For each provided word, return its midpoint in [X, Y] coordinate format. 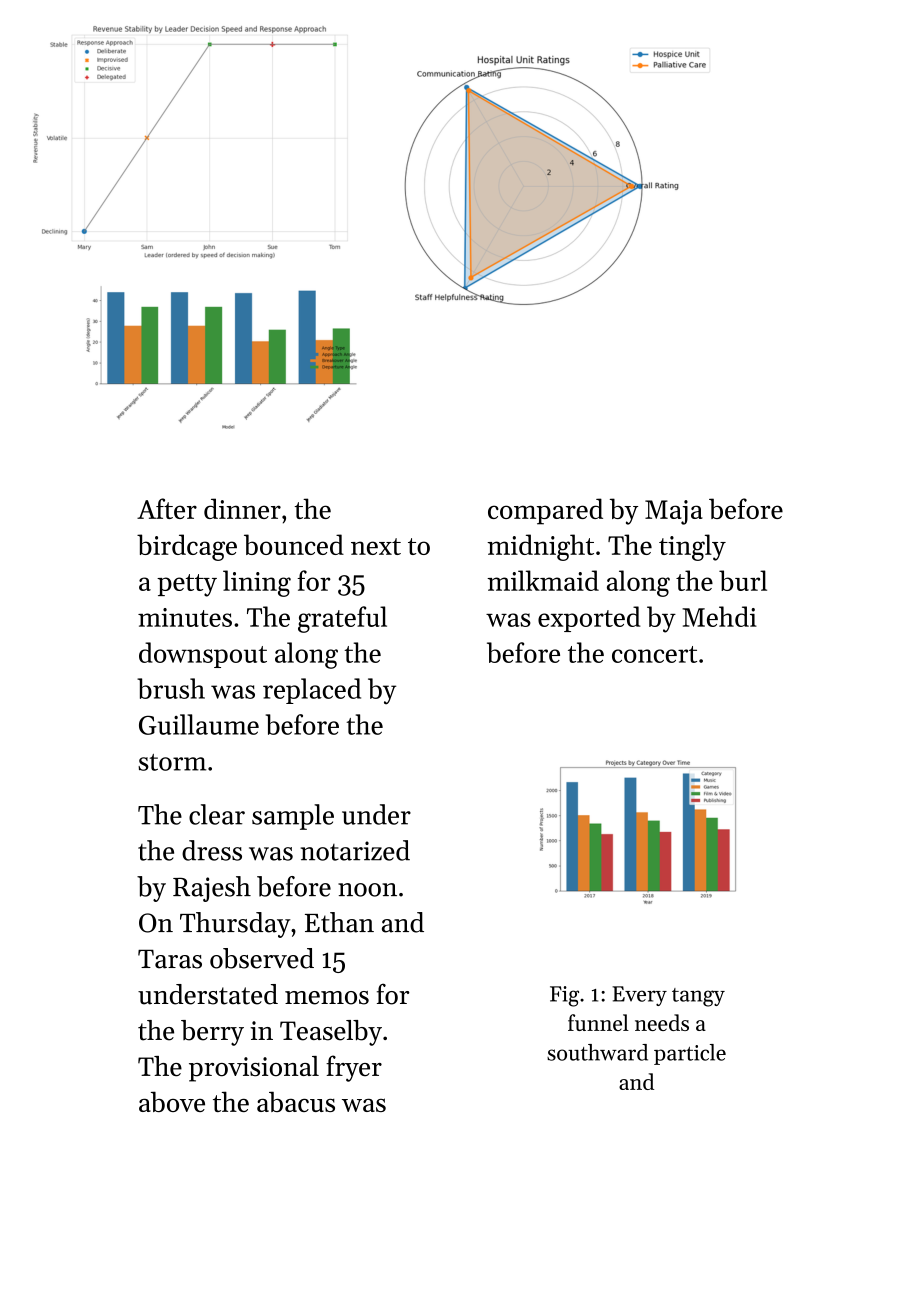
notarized [355, 850]
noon [367, 890]
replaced [312, 691]
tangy [698, 997]
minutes [185, 617]
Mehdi [719, 616]
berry [212, 1033]
